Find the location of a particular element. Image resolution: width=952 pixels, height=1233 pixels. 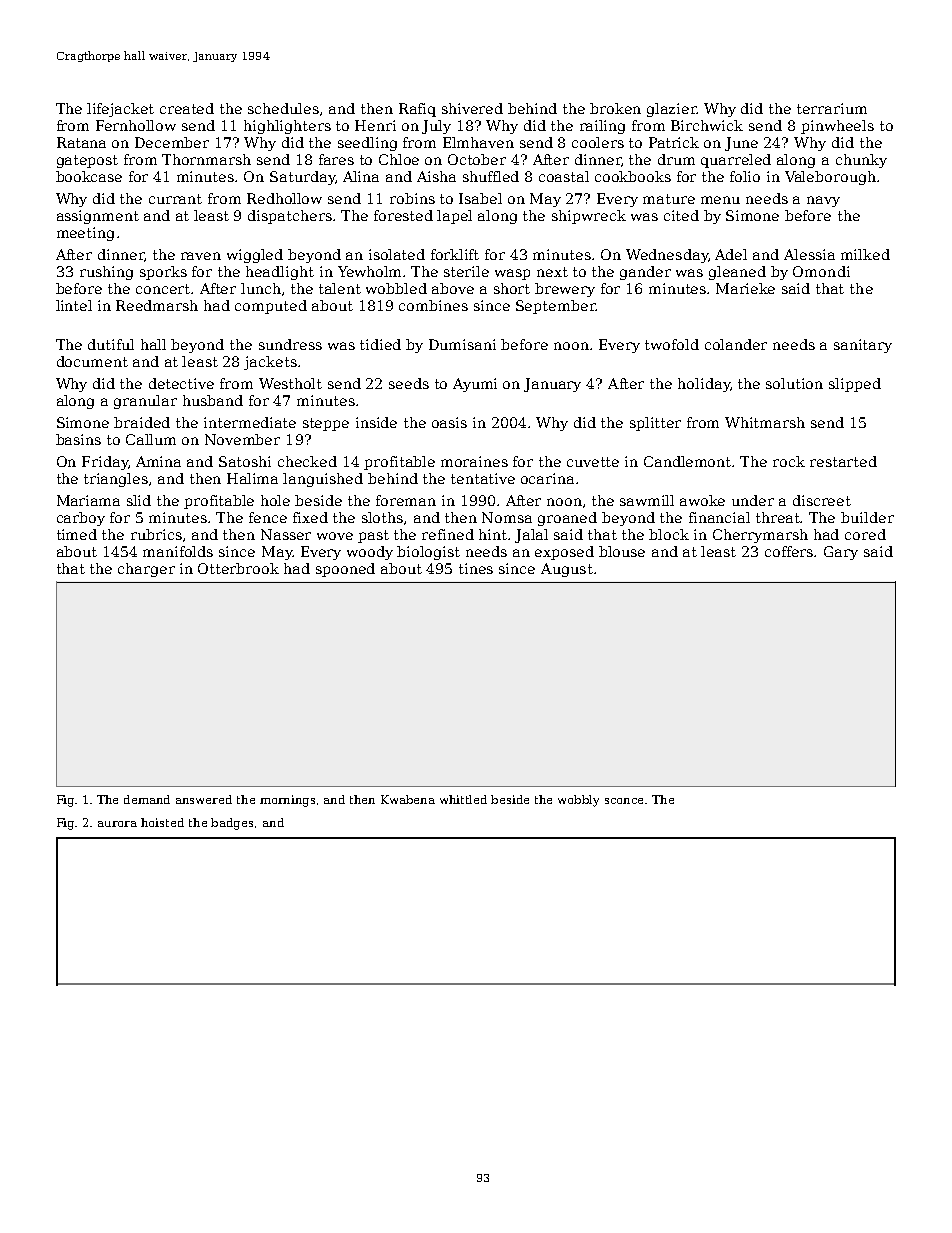

December is located at coordinates (172, 142).
